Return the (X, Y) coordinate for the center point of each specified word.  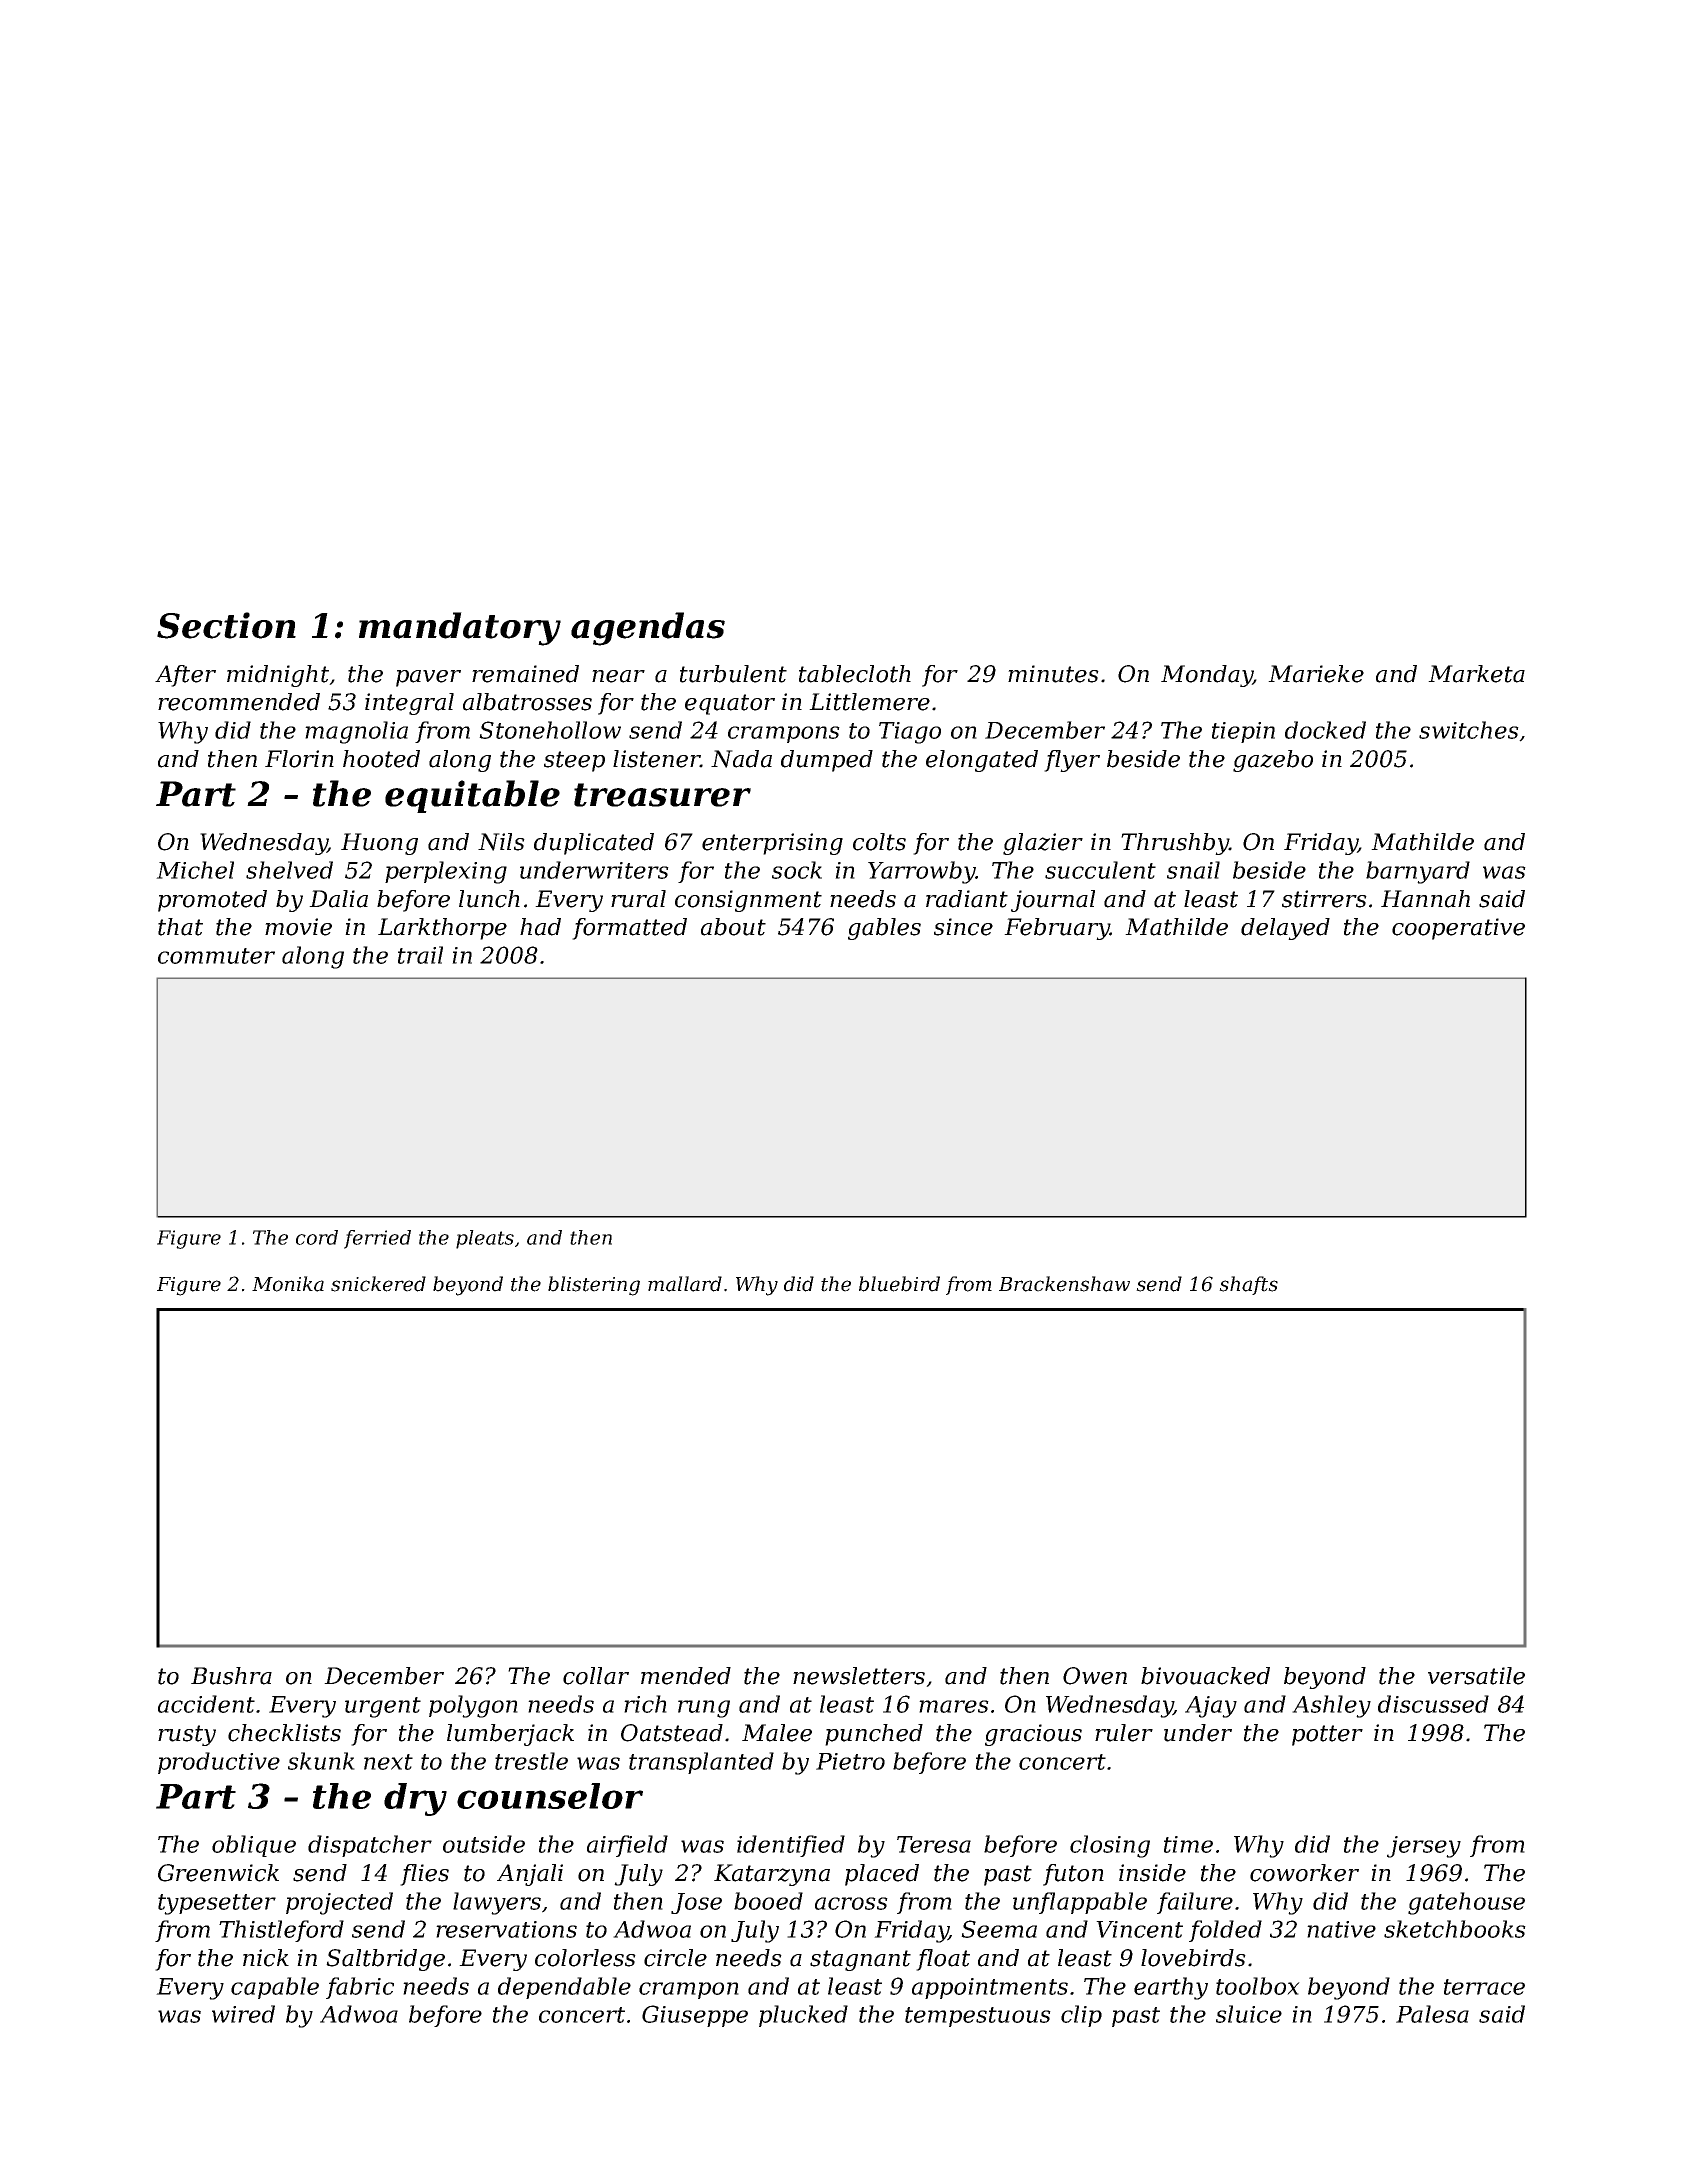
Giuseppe (695, 2016)
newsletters (859, 1676)
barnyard (1418, 872)
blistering (594, 1286)
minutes (1053, 674)
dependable (564, 1988)
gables (884, 929)
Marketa (1476, 674)
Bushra (231, 1676)
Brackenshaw (1064, 1284)
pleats (485, 1239)
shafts (1248, 1285)
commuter (216, 956)
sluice (1249, 2014)
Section (226, 625)
